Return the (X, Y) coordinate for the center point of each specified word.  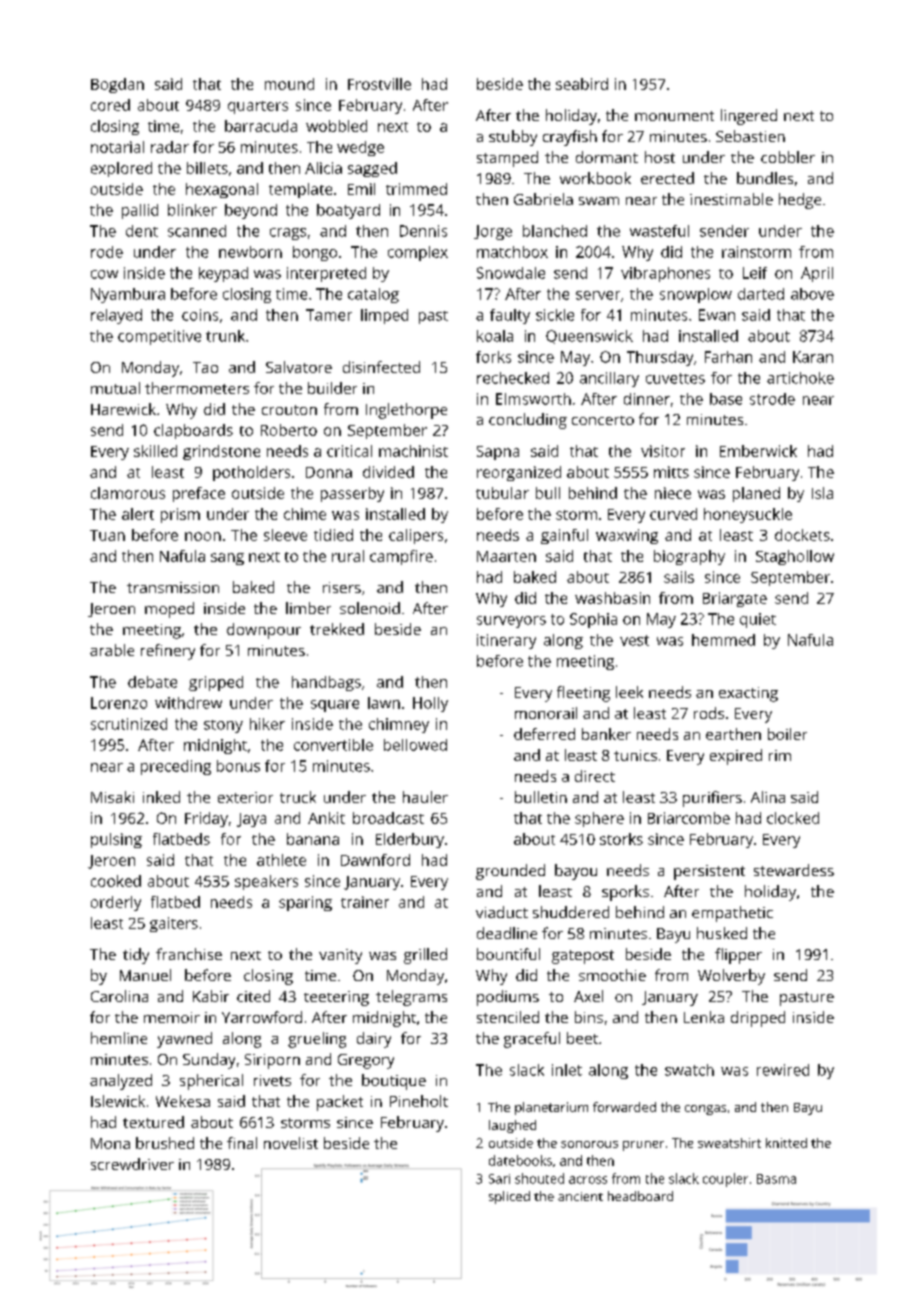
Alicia (323, 168)
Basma (776, 1179)
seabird (582, 84)
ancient (580, 1196)
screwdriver (132, 1164)
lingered (749, 117)
